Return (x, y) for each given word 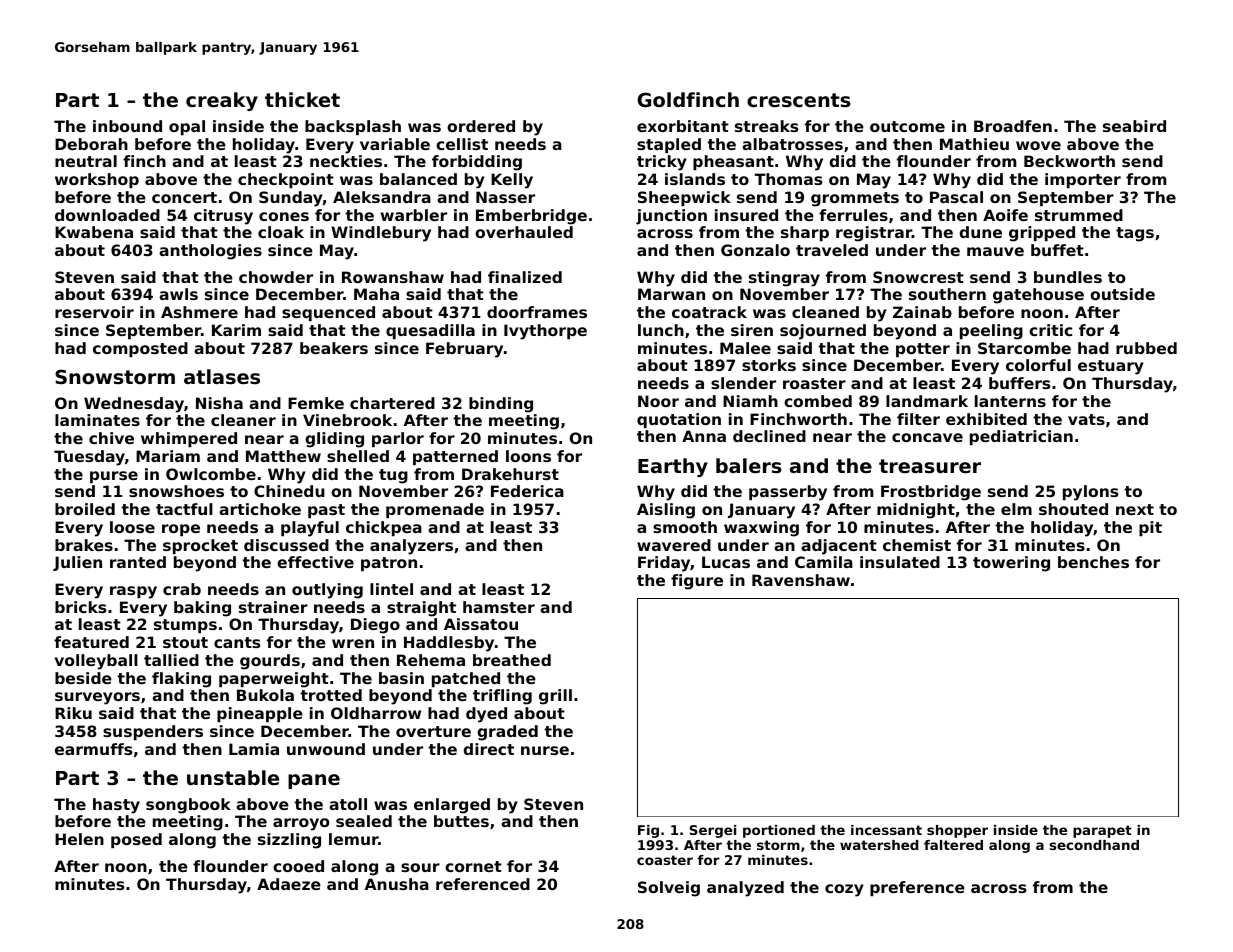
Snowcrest (918, 277)
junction (671, 217)
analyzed (745, 889)
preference (917, 888)
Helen (79, 839)
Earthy (673, 467)
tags (1135, 234)
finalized (525, 277)
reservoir (94, 312)
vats (1086, 419)
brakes (84, 545)
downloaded (107, 215)
